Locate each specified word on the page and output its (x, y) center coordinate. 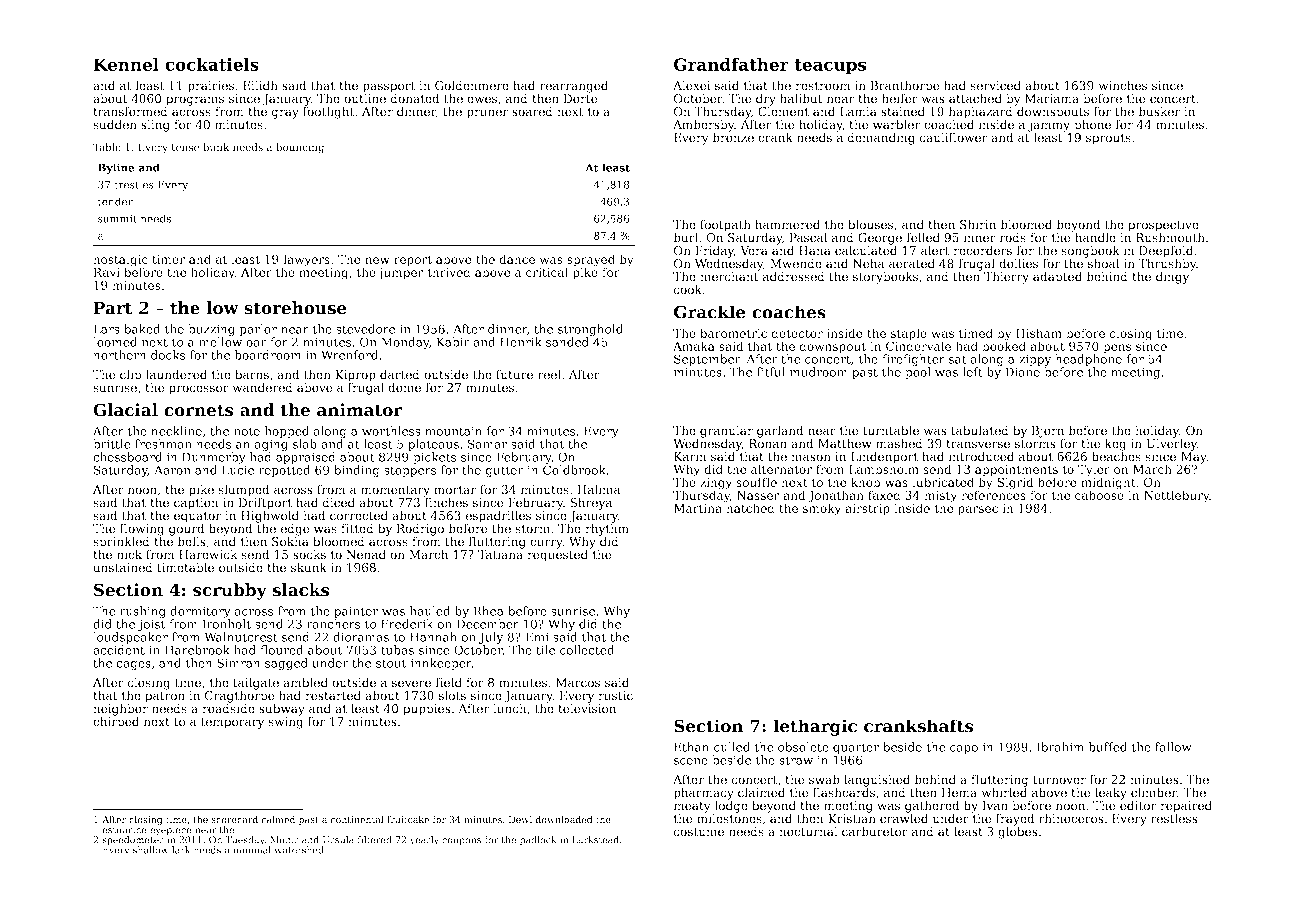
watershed (299, 850)
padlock (538, 841)
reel (549, 374)
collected (587, 650)
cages (133, 665)
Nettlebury (1176, 496)
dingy (1172, 277)
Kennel (126, 64)
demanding (881, 138)
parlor (258, 330)
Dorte (581, 99)
